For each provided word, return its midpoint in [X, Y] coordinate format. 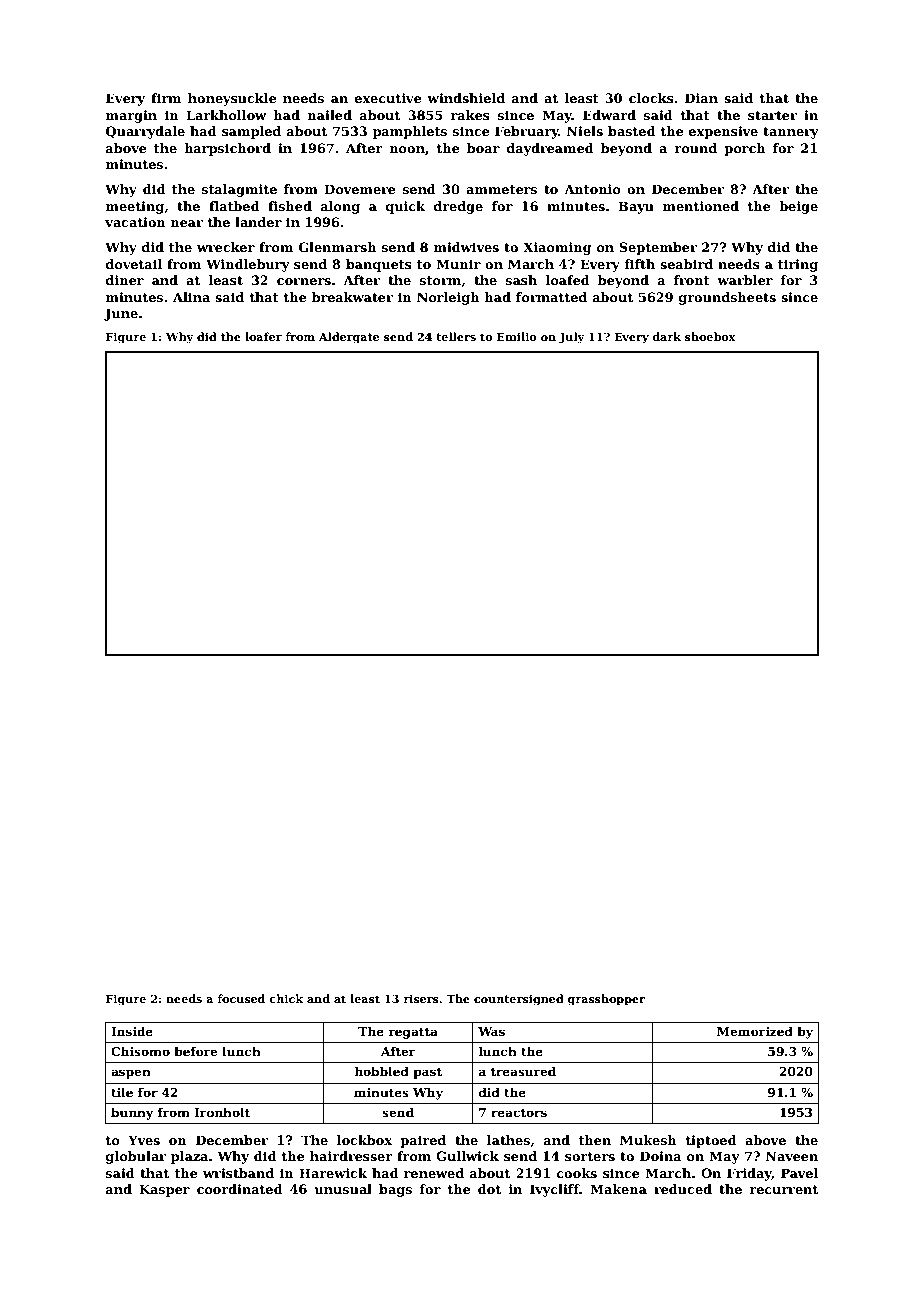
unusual [343, 1189]
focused [241, 998]
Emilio [517, 336]
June [121, 314]
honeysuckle [232, 99]
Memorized [755, 1031]
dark [666, 336]
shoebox [710, 336]
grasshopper [606, 1000]
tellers [456, 336]
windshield [466, 98]
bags [395, 1190]
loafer [263, 336]
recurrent [784, 1189]
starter [772, 115]
